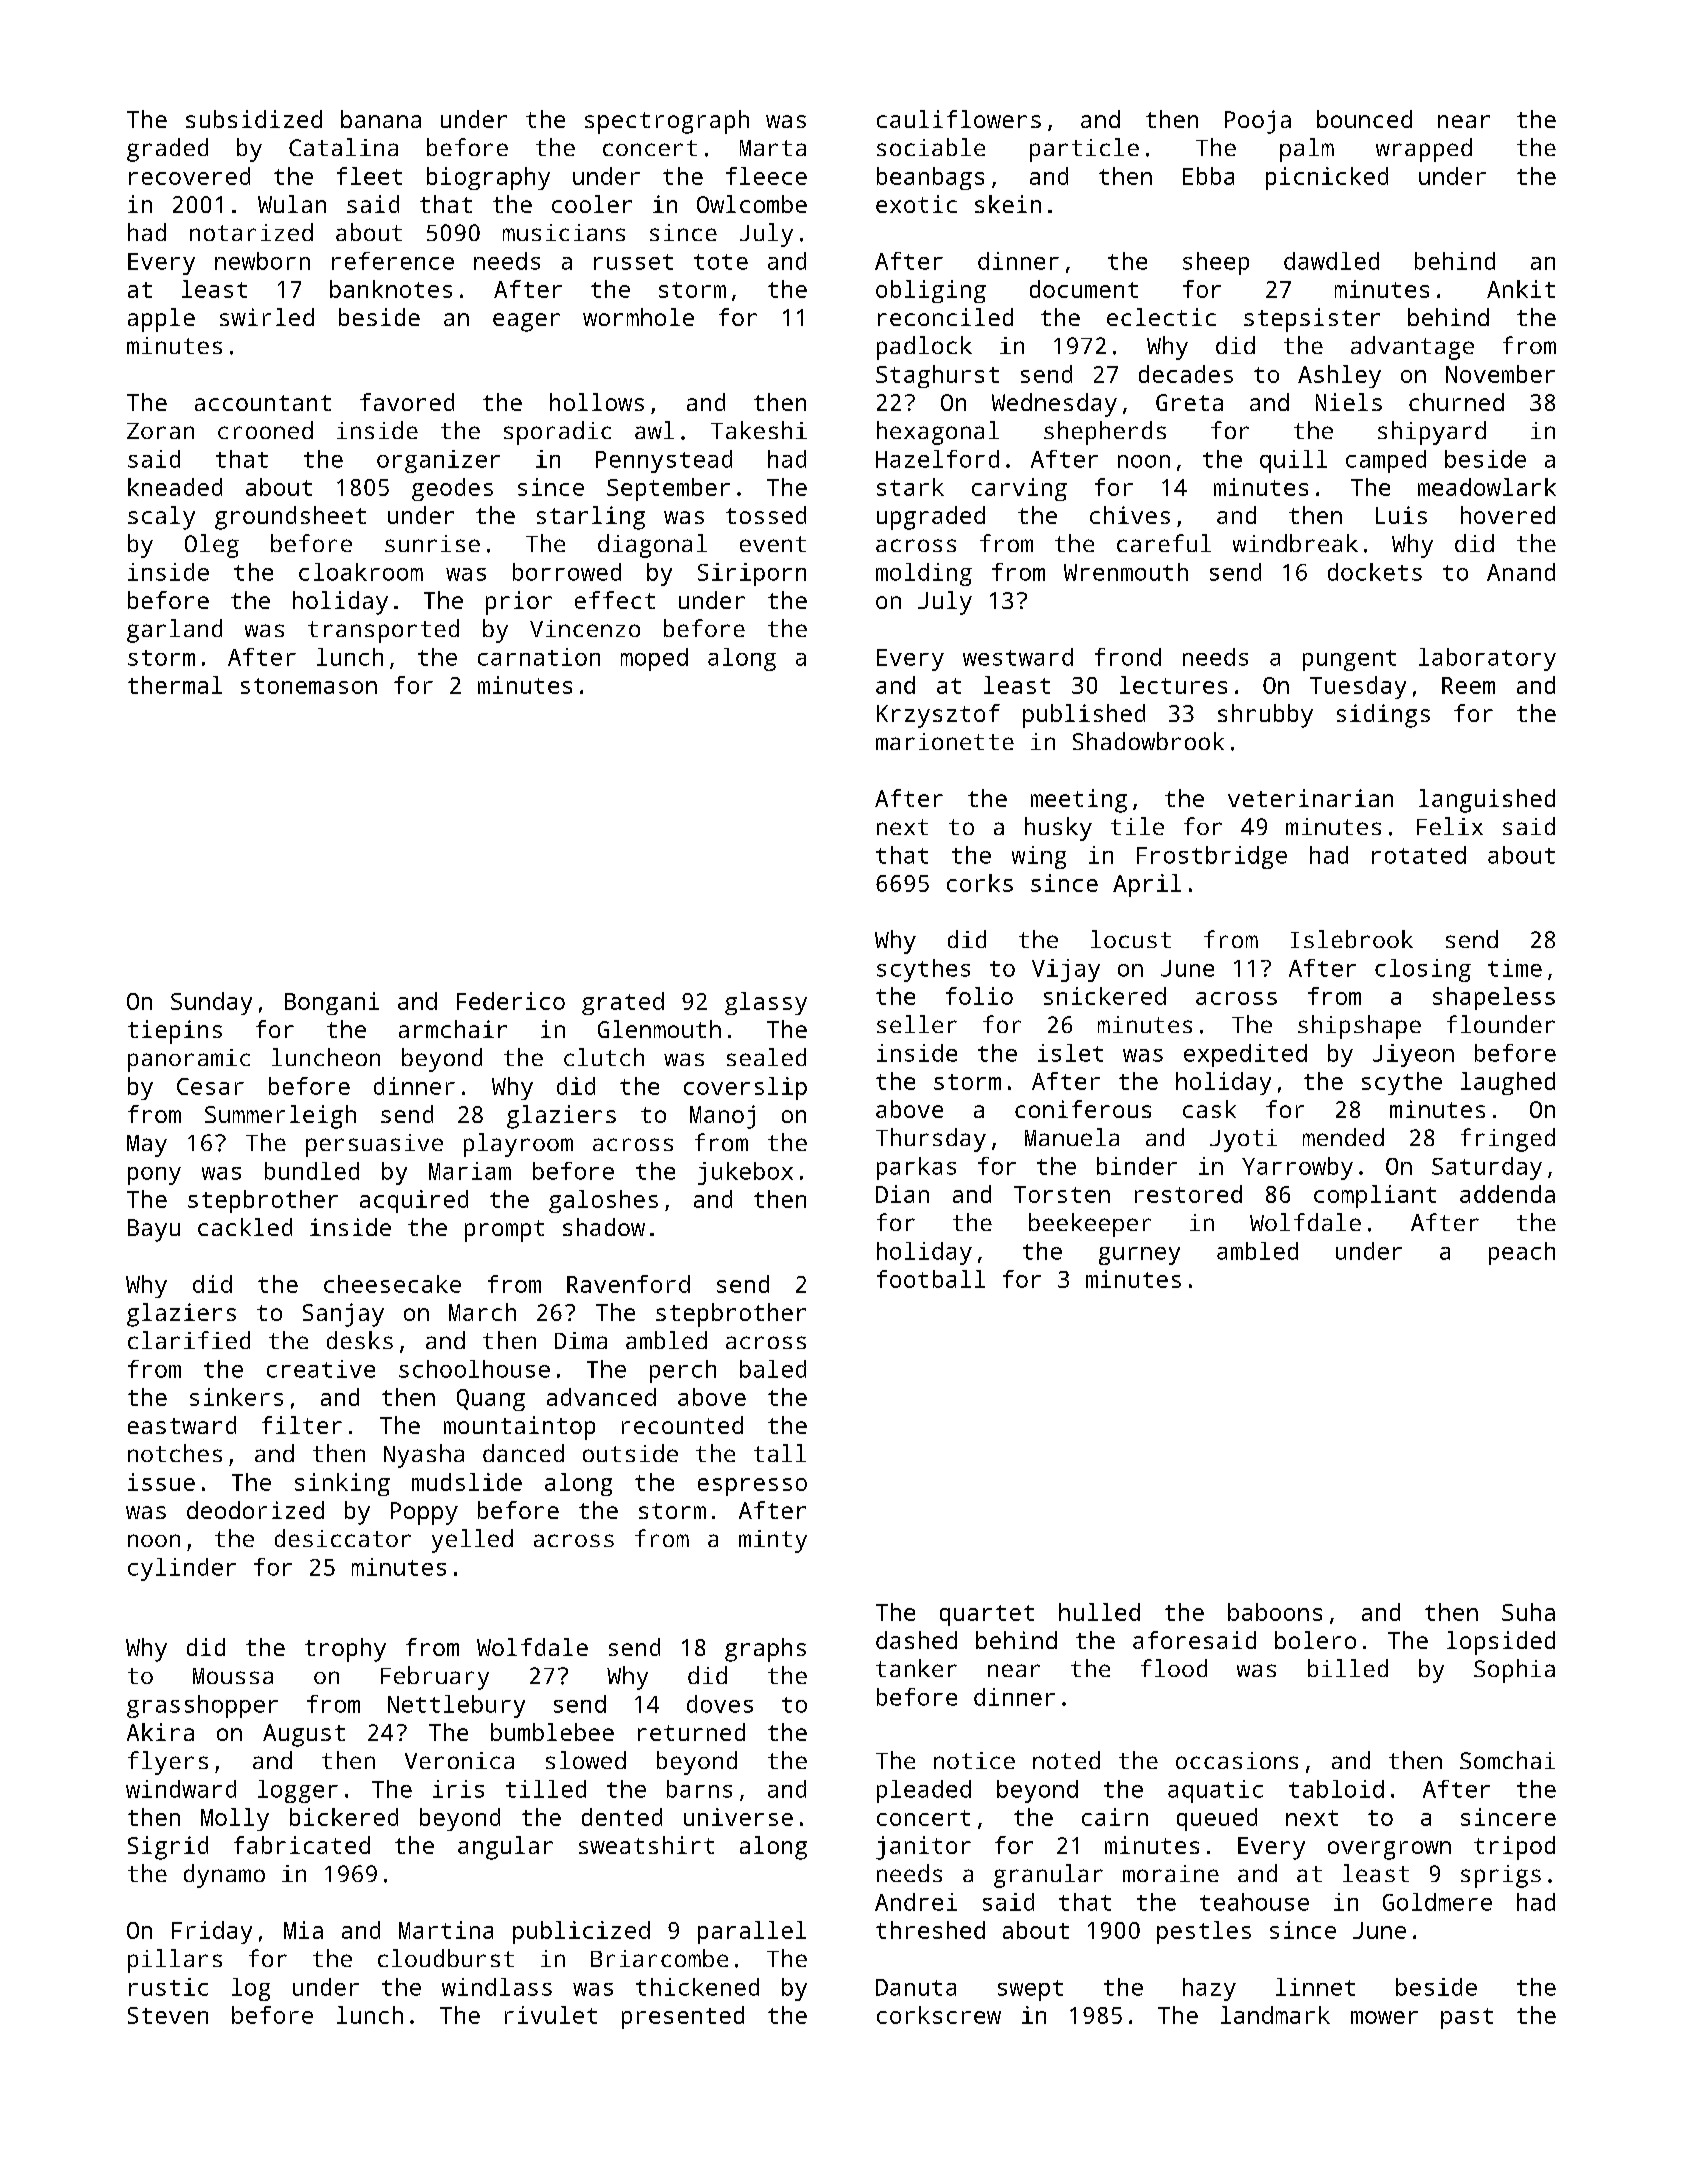 Image resolution: width=1683 pixels, height=2178 pixels. What do you see at coordinates (1507, 1760) in the image?
I see `Somchai` at bounding box center [1507, 1760].
